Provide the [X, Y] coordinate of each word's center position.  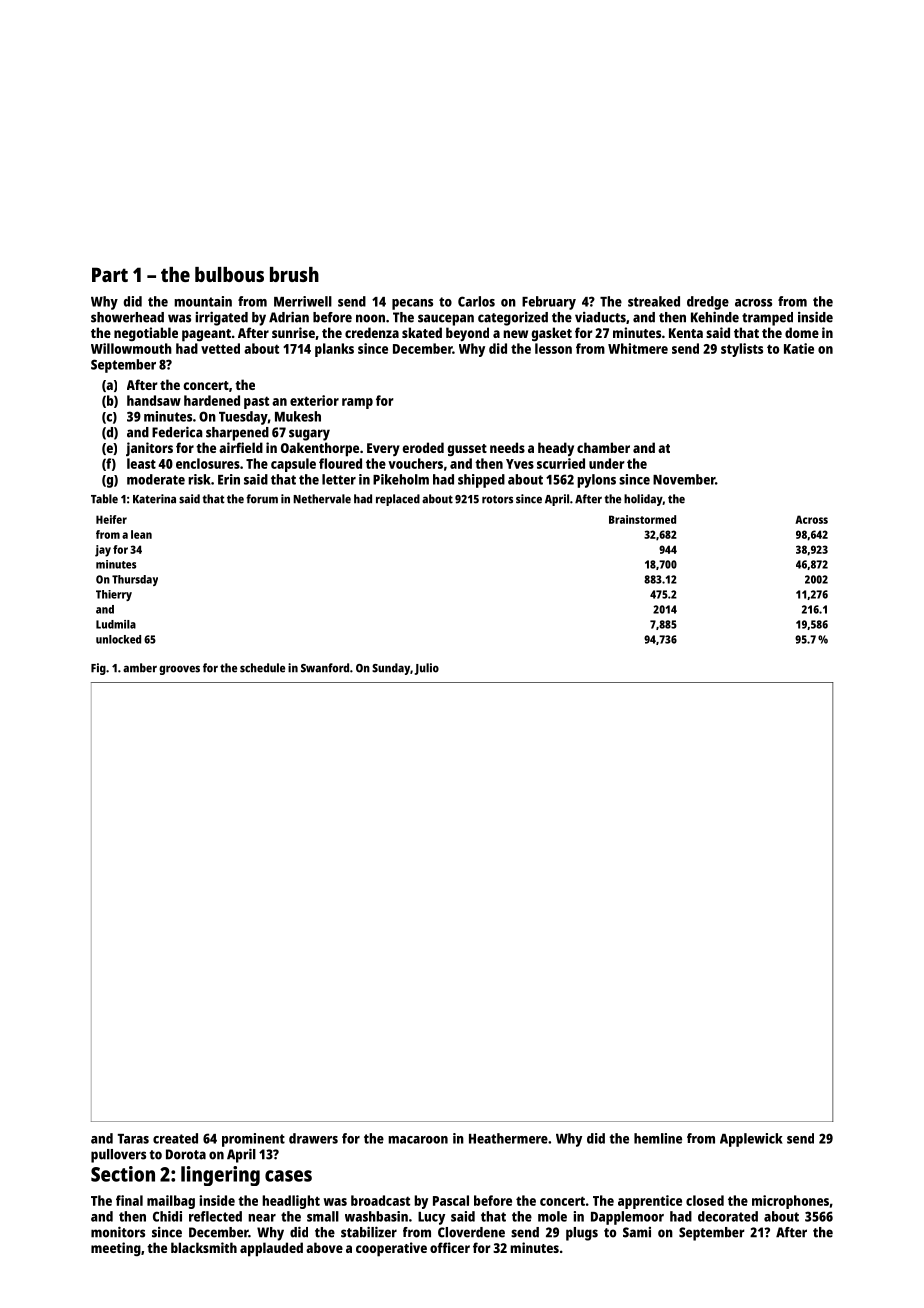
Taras [133, 1139]
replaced [398, 500]
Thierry [114, 595]
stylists [742, 350]
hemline [658, 1138]
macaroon [418, 1140]
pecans [412, 304]
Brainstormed [642, 519]
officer [450, 1247]
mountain [203, 301]
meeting [116, 1249]
